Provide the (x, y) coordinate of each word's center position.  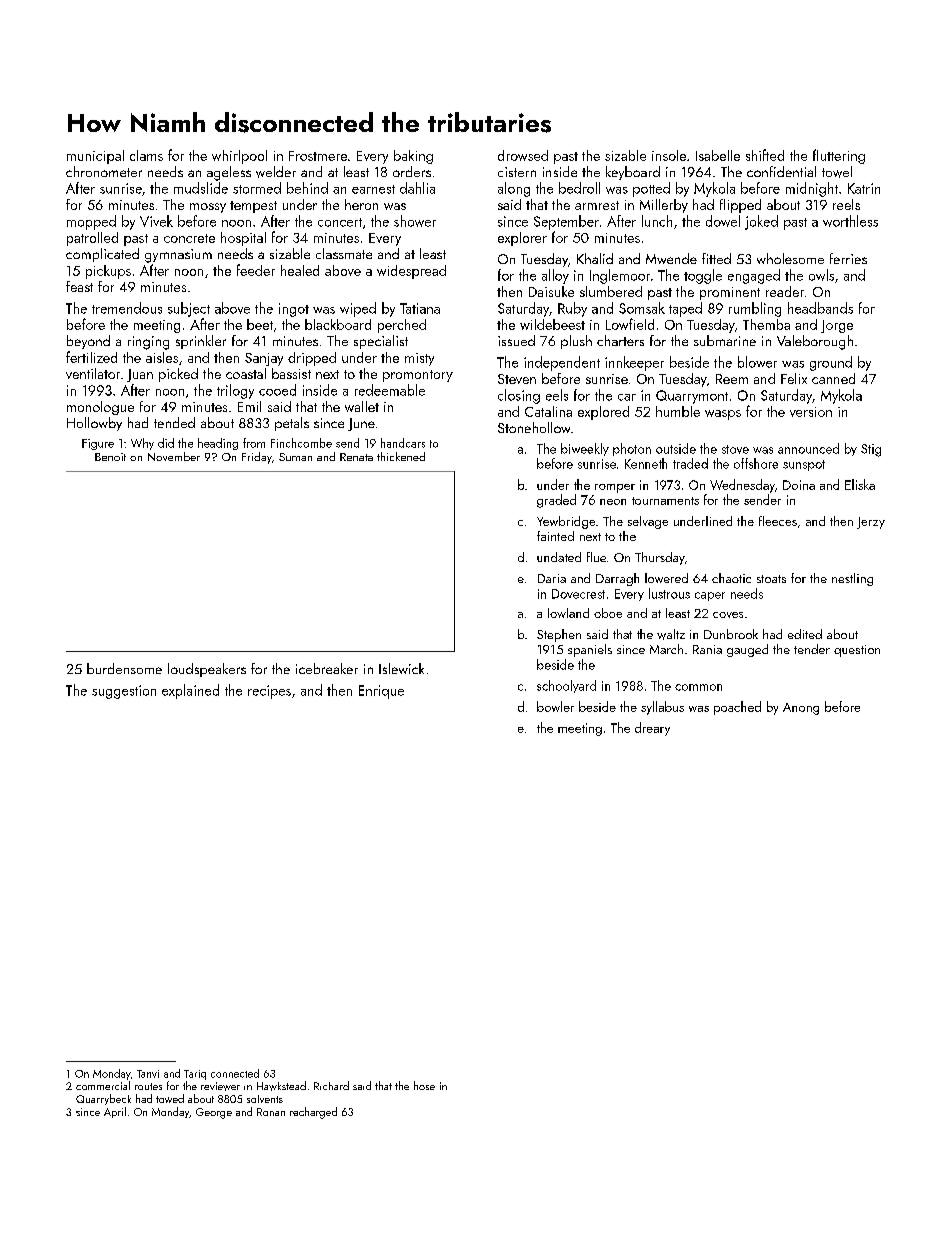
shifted (765, 155)
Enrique (381, 692)
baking (413, 157)
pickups (108, 272)
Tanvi (148, 1074)
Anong (801, 709)
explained (190, 691)
